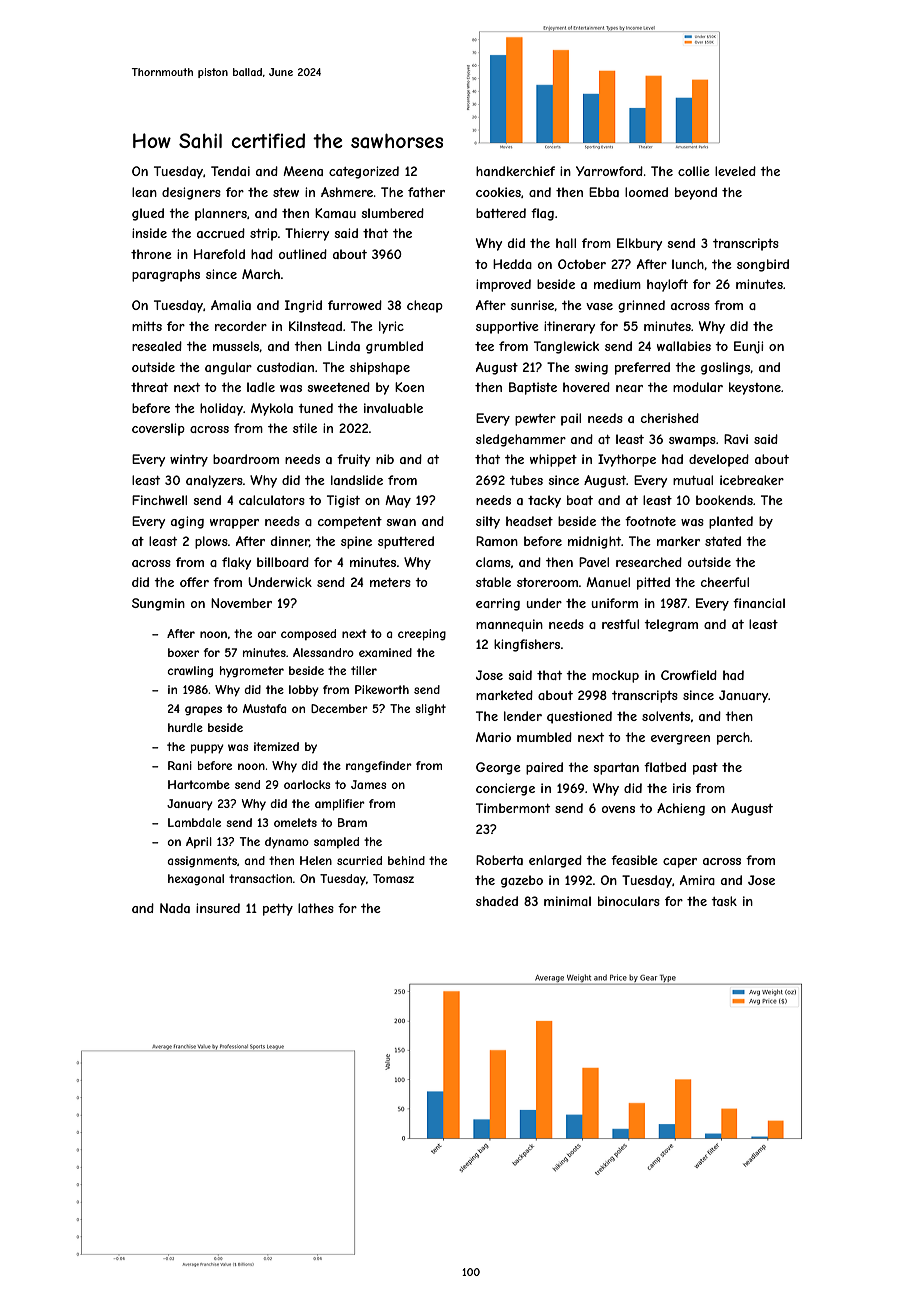 This image has width=924, height=1314. I want to click on petty, so click(278, 910).
